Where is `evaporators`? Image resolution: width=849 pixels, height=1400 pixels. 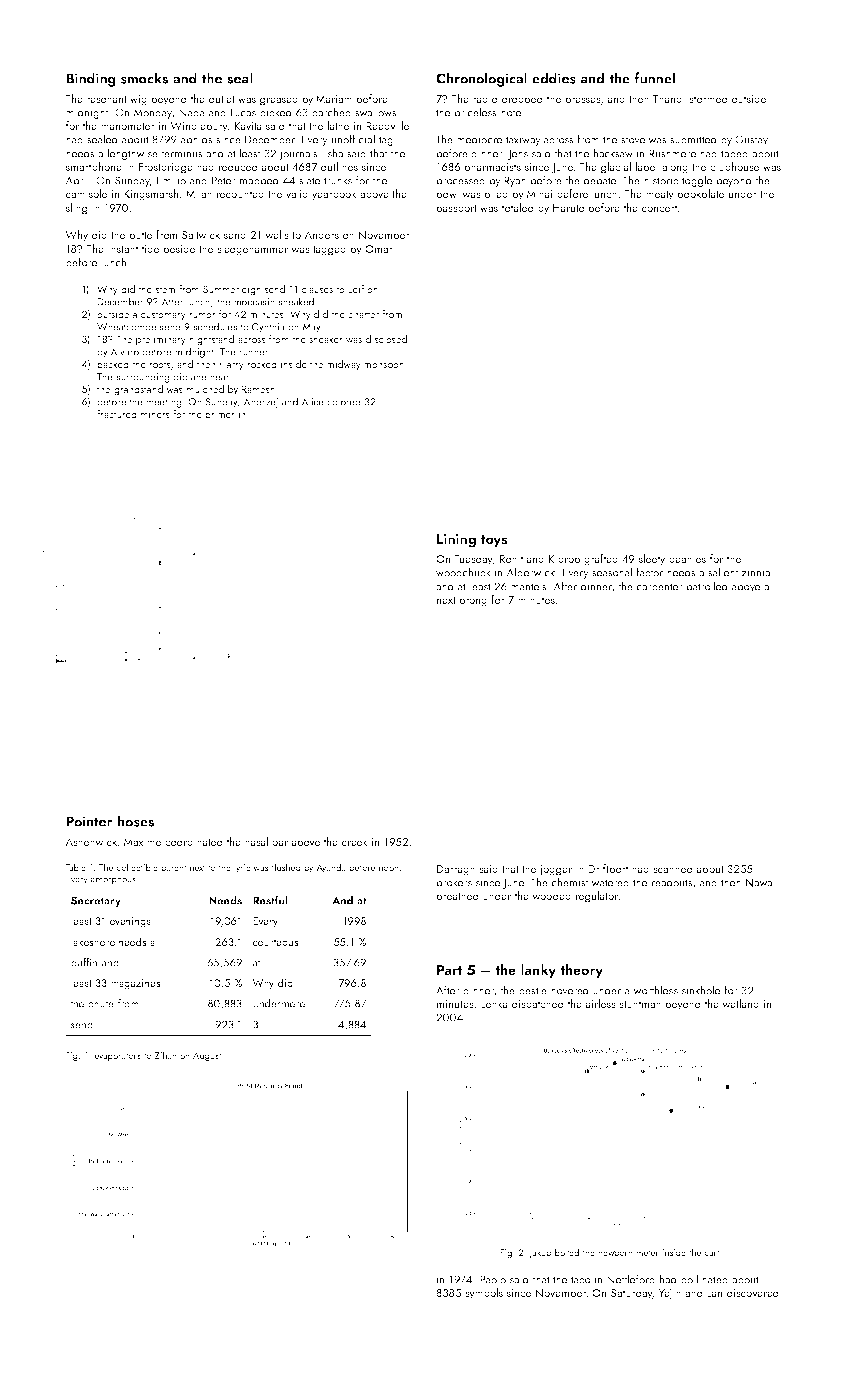 evaporators is located at coordinates (118, 1057).
